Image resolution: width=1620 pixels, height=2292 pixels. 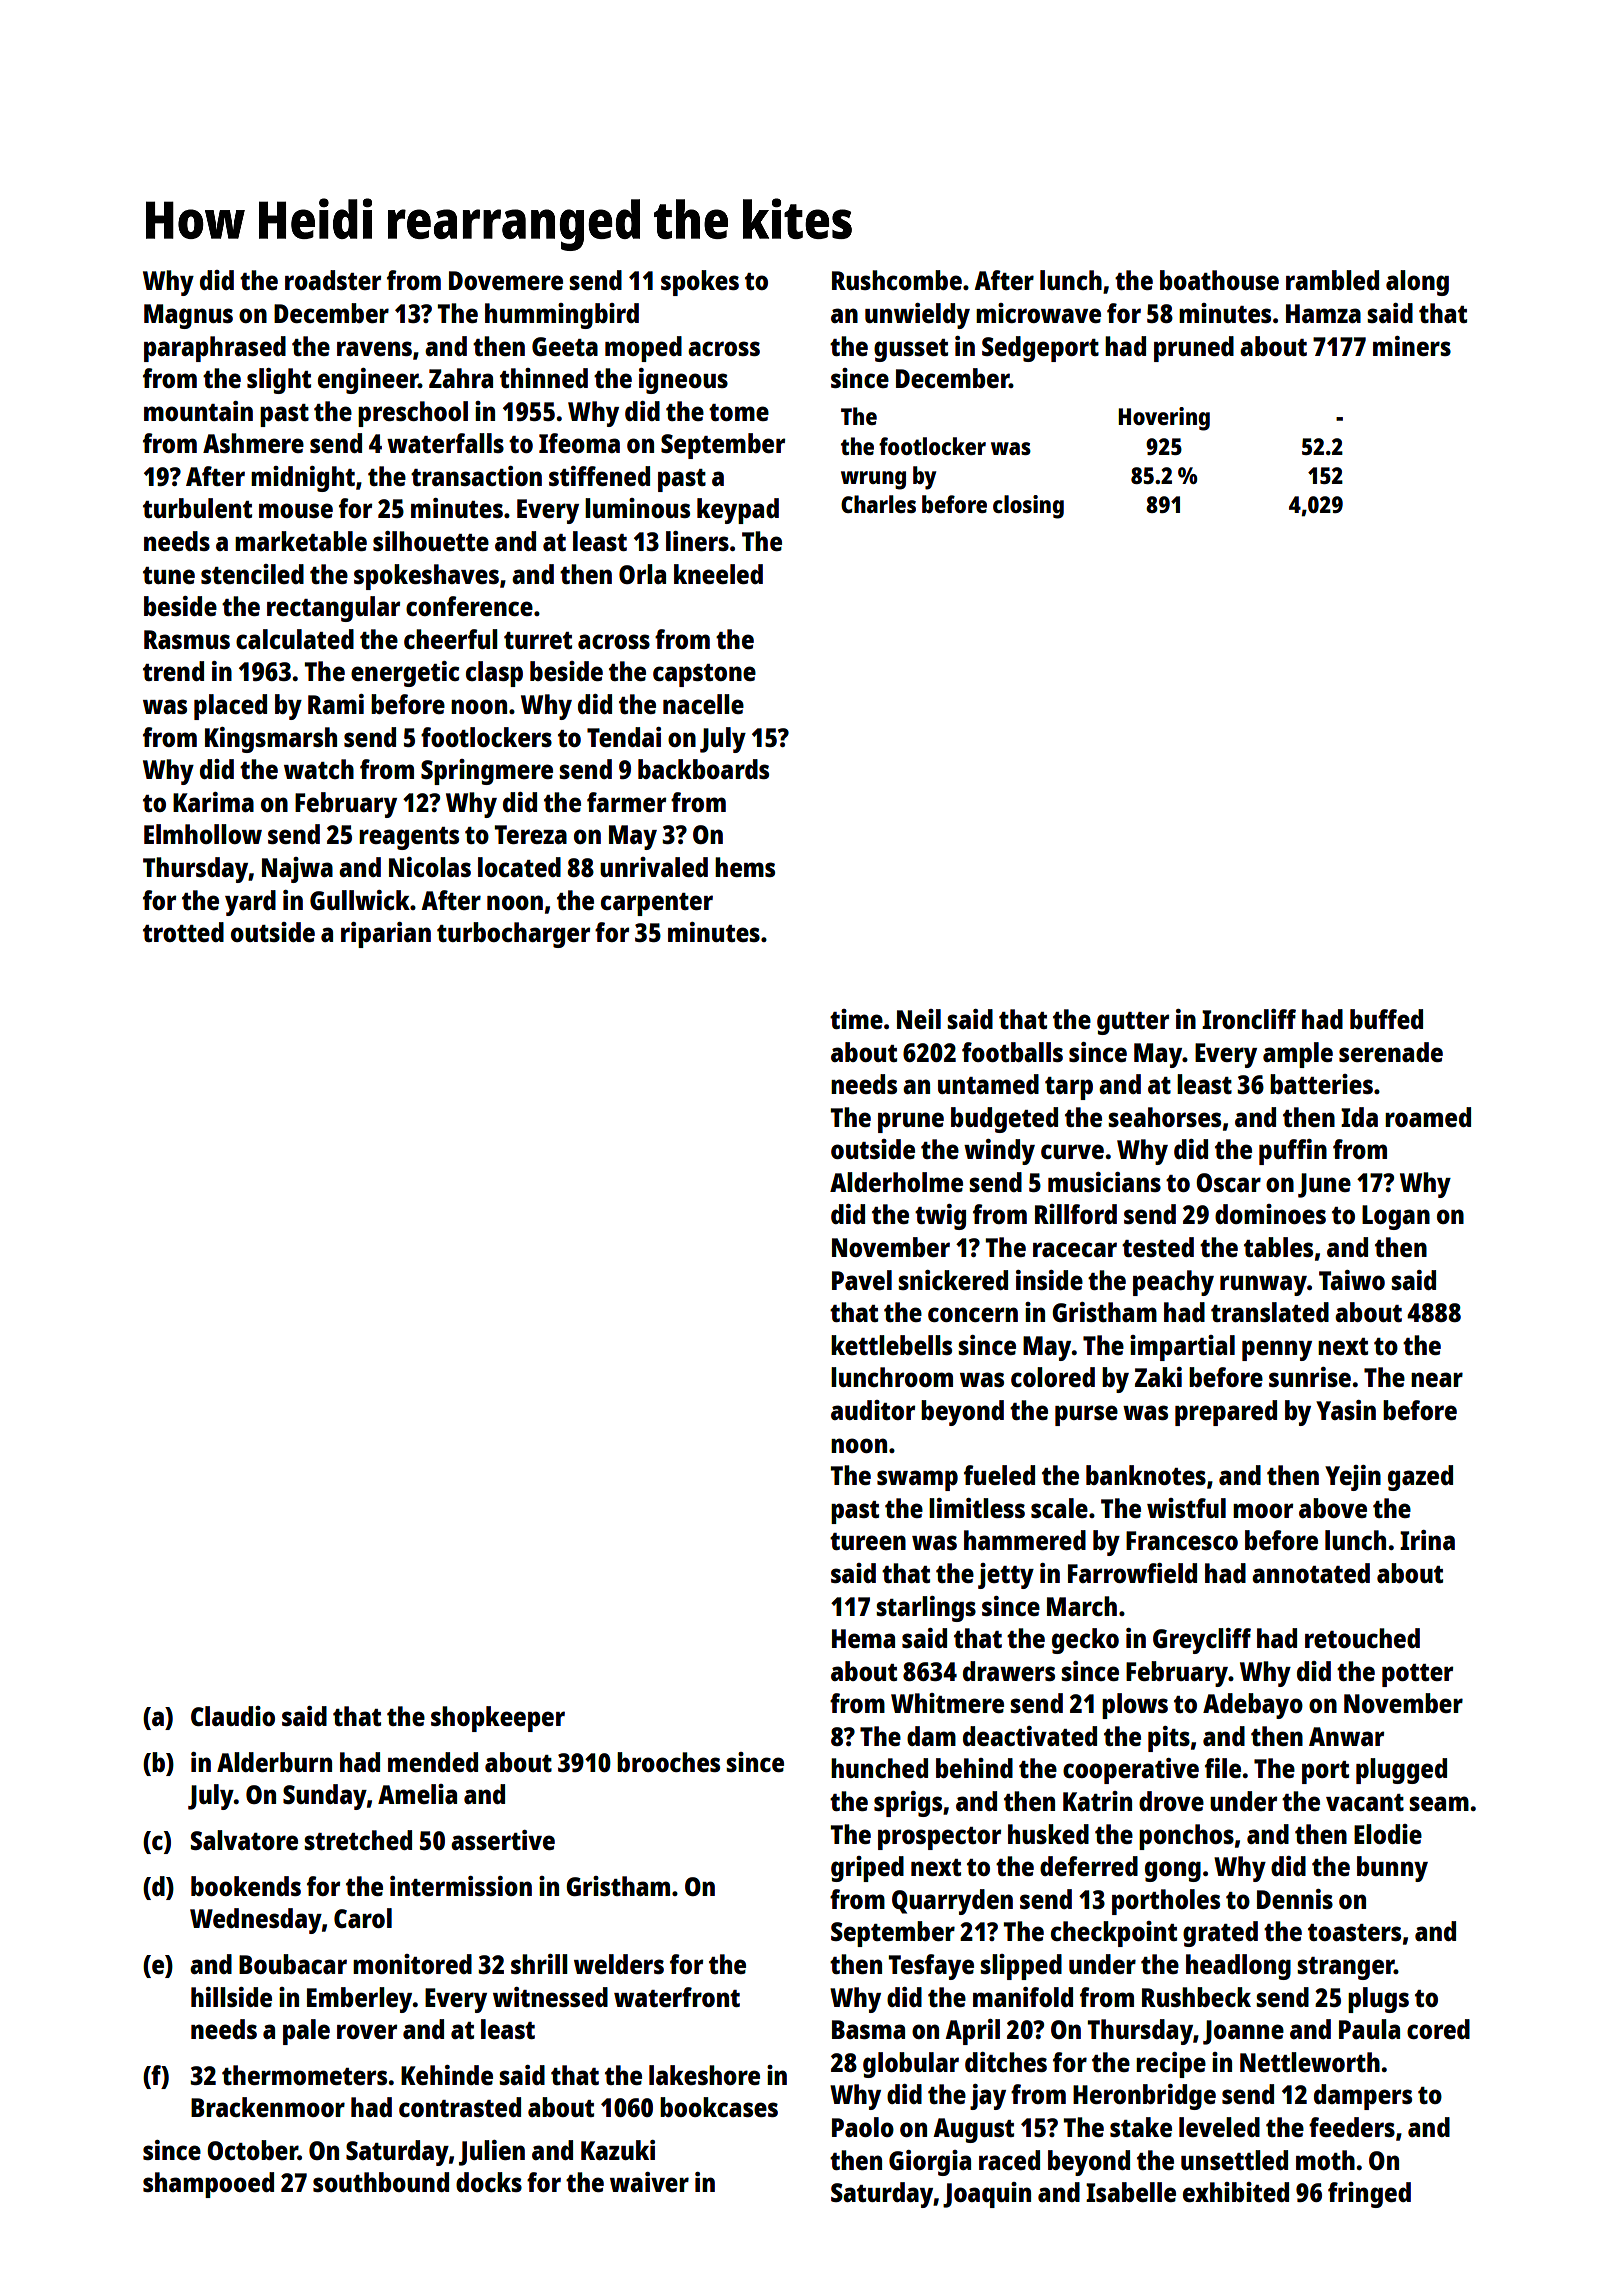 What do you see at coordinates (677, 1997) in the screenshot?
I see `waterfront` at bounding box center [677, 1997].
